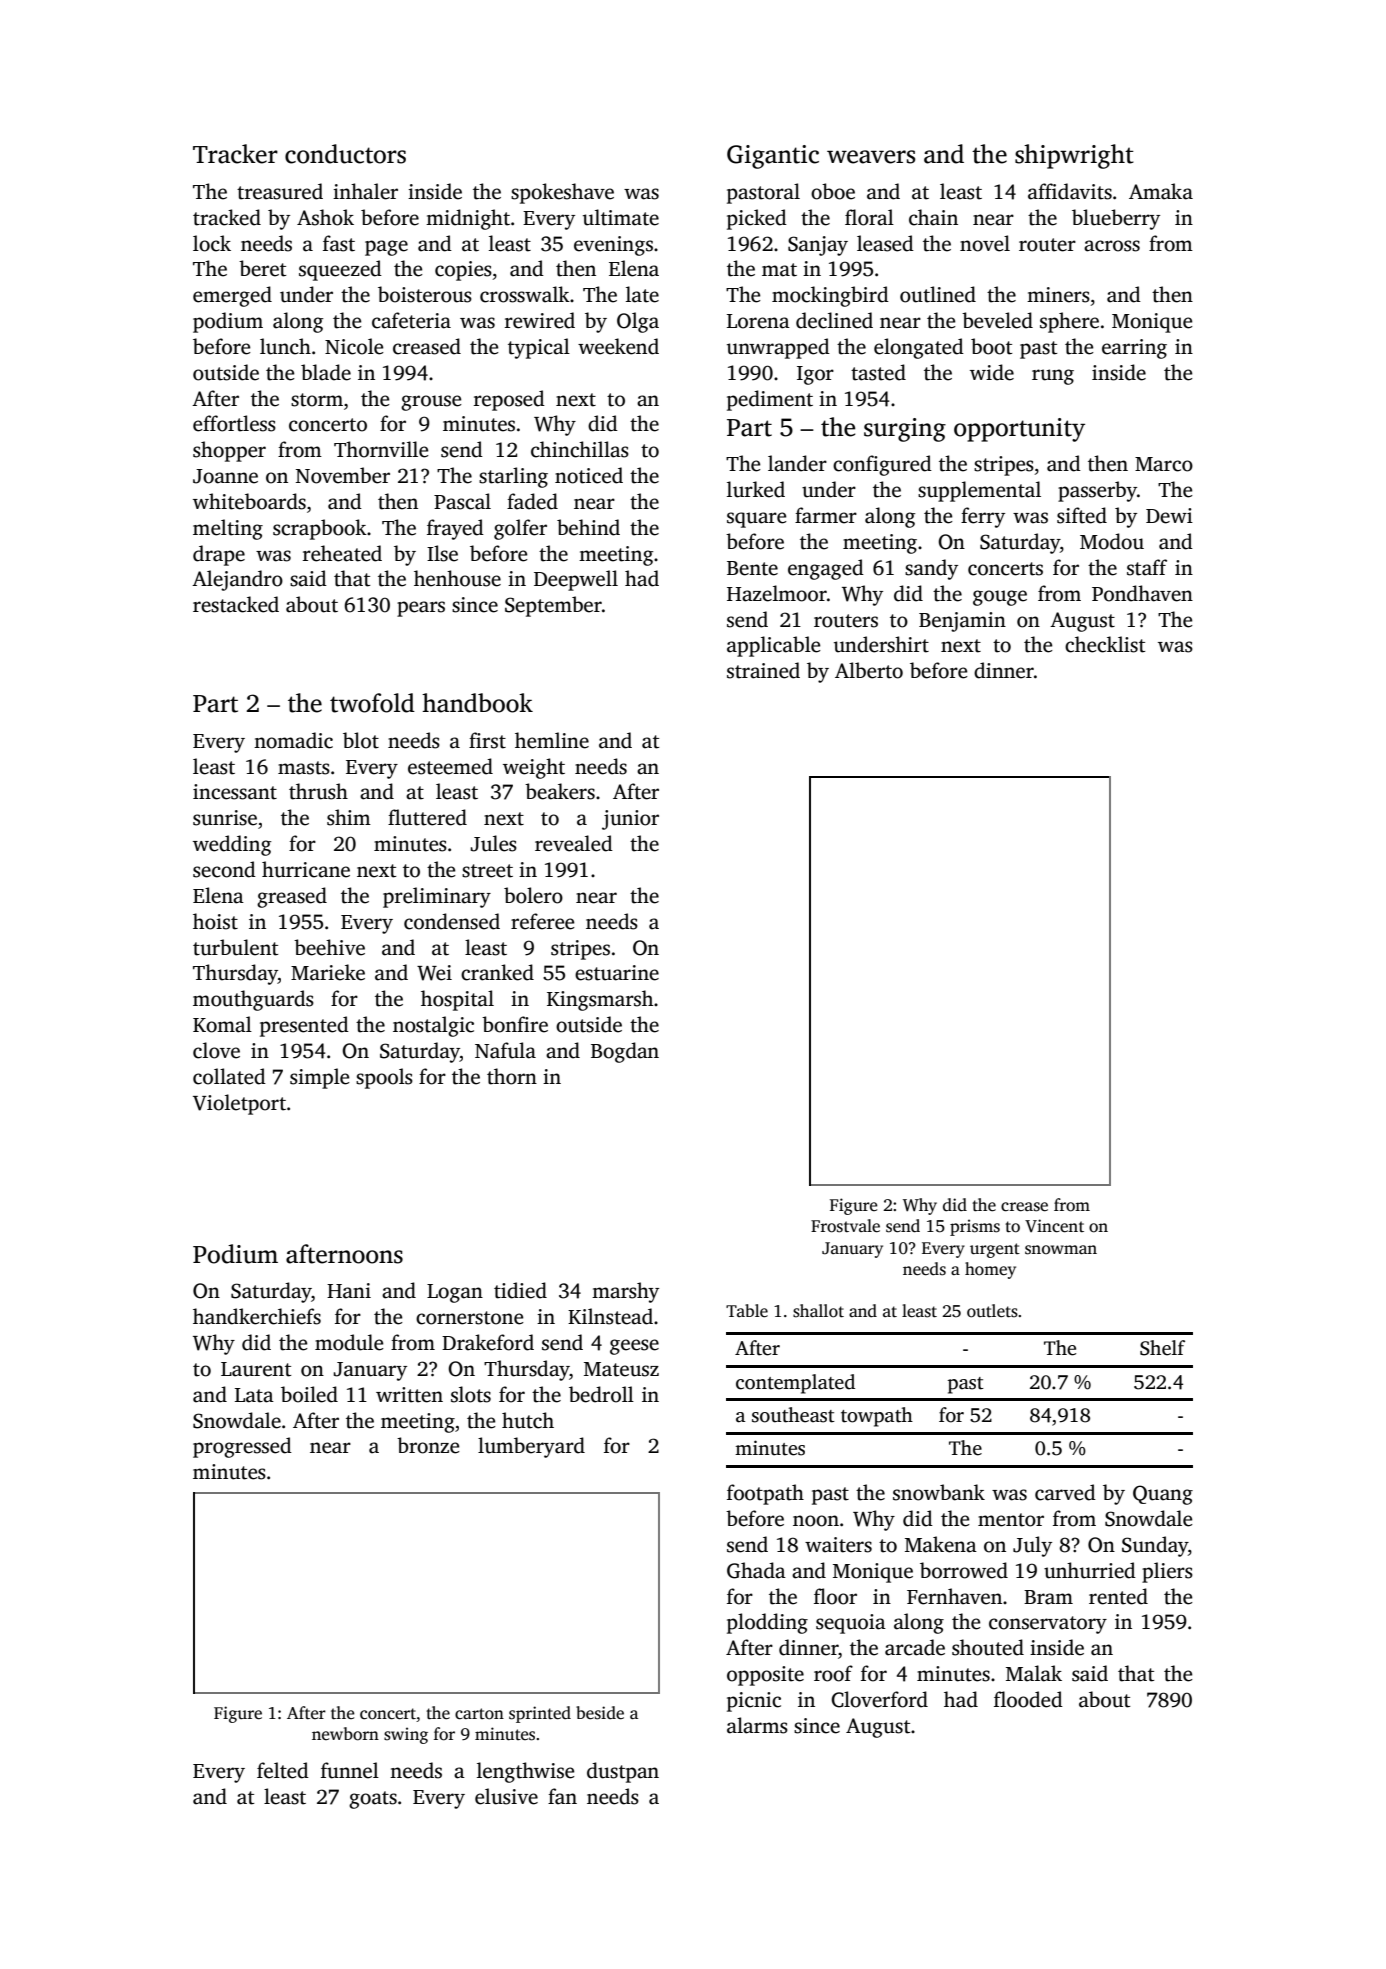 This image has height=1969, width=1386. Describe the element at coordinates (869, 670) in the image. I see `Alberto` at that location.
